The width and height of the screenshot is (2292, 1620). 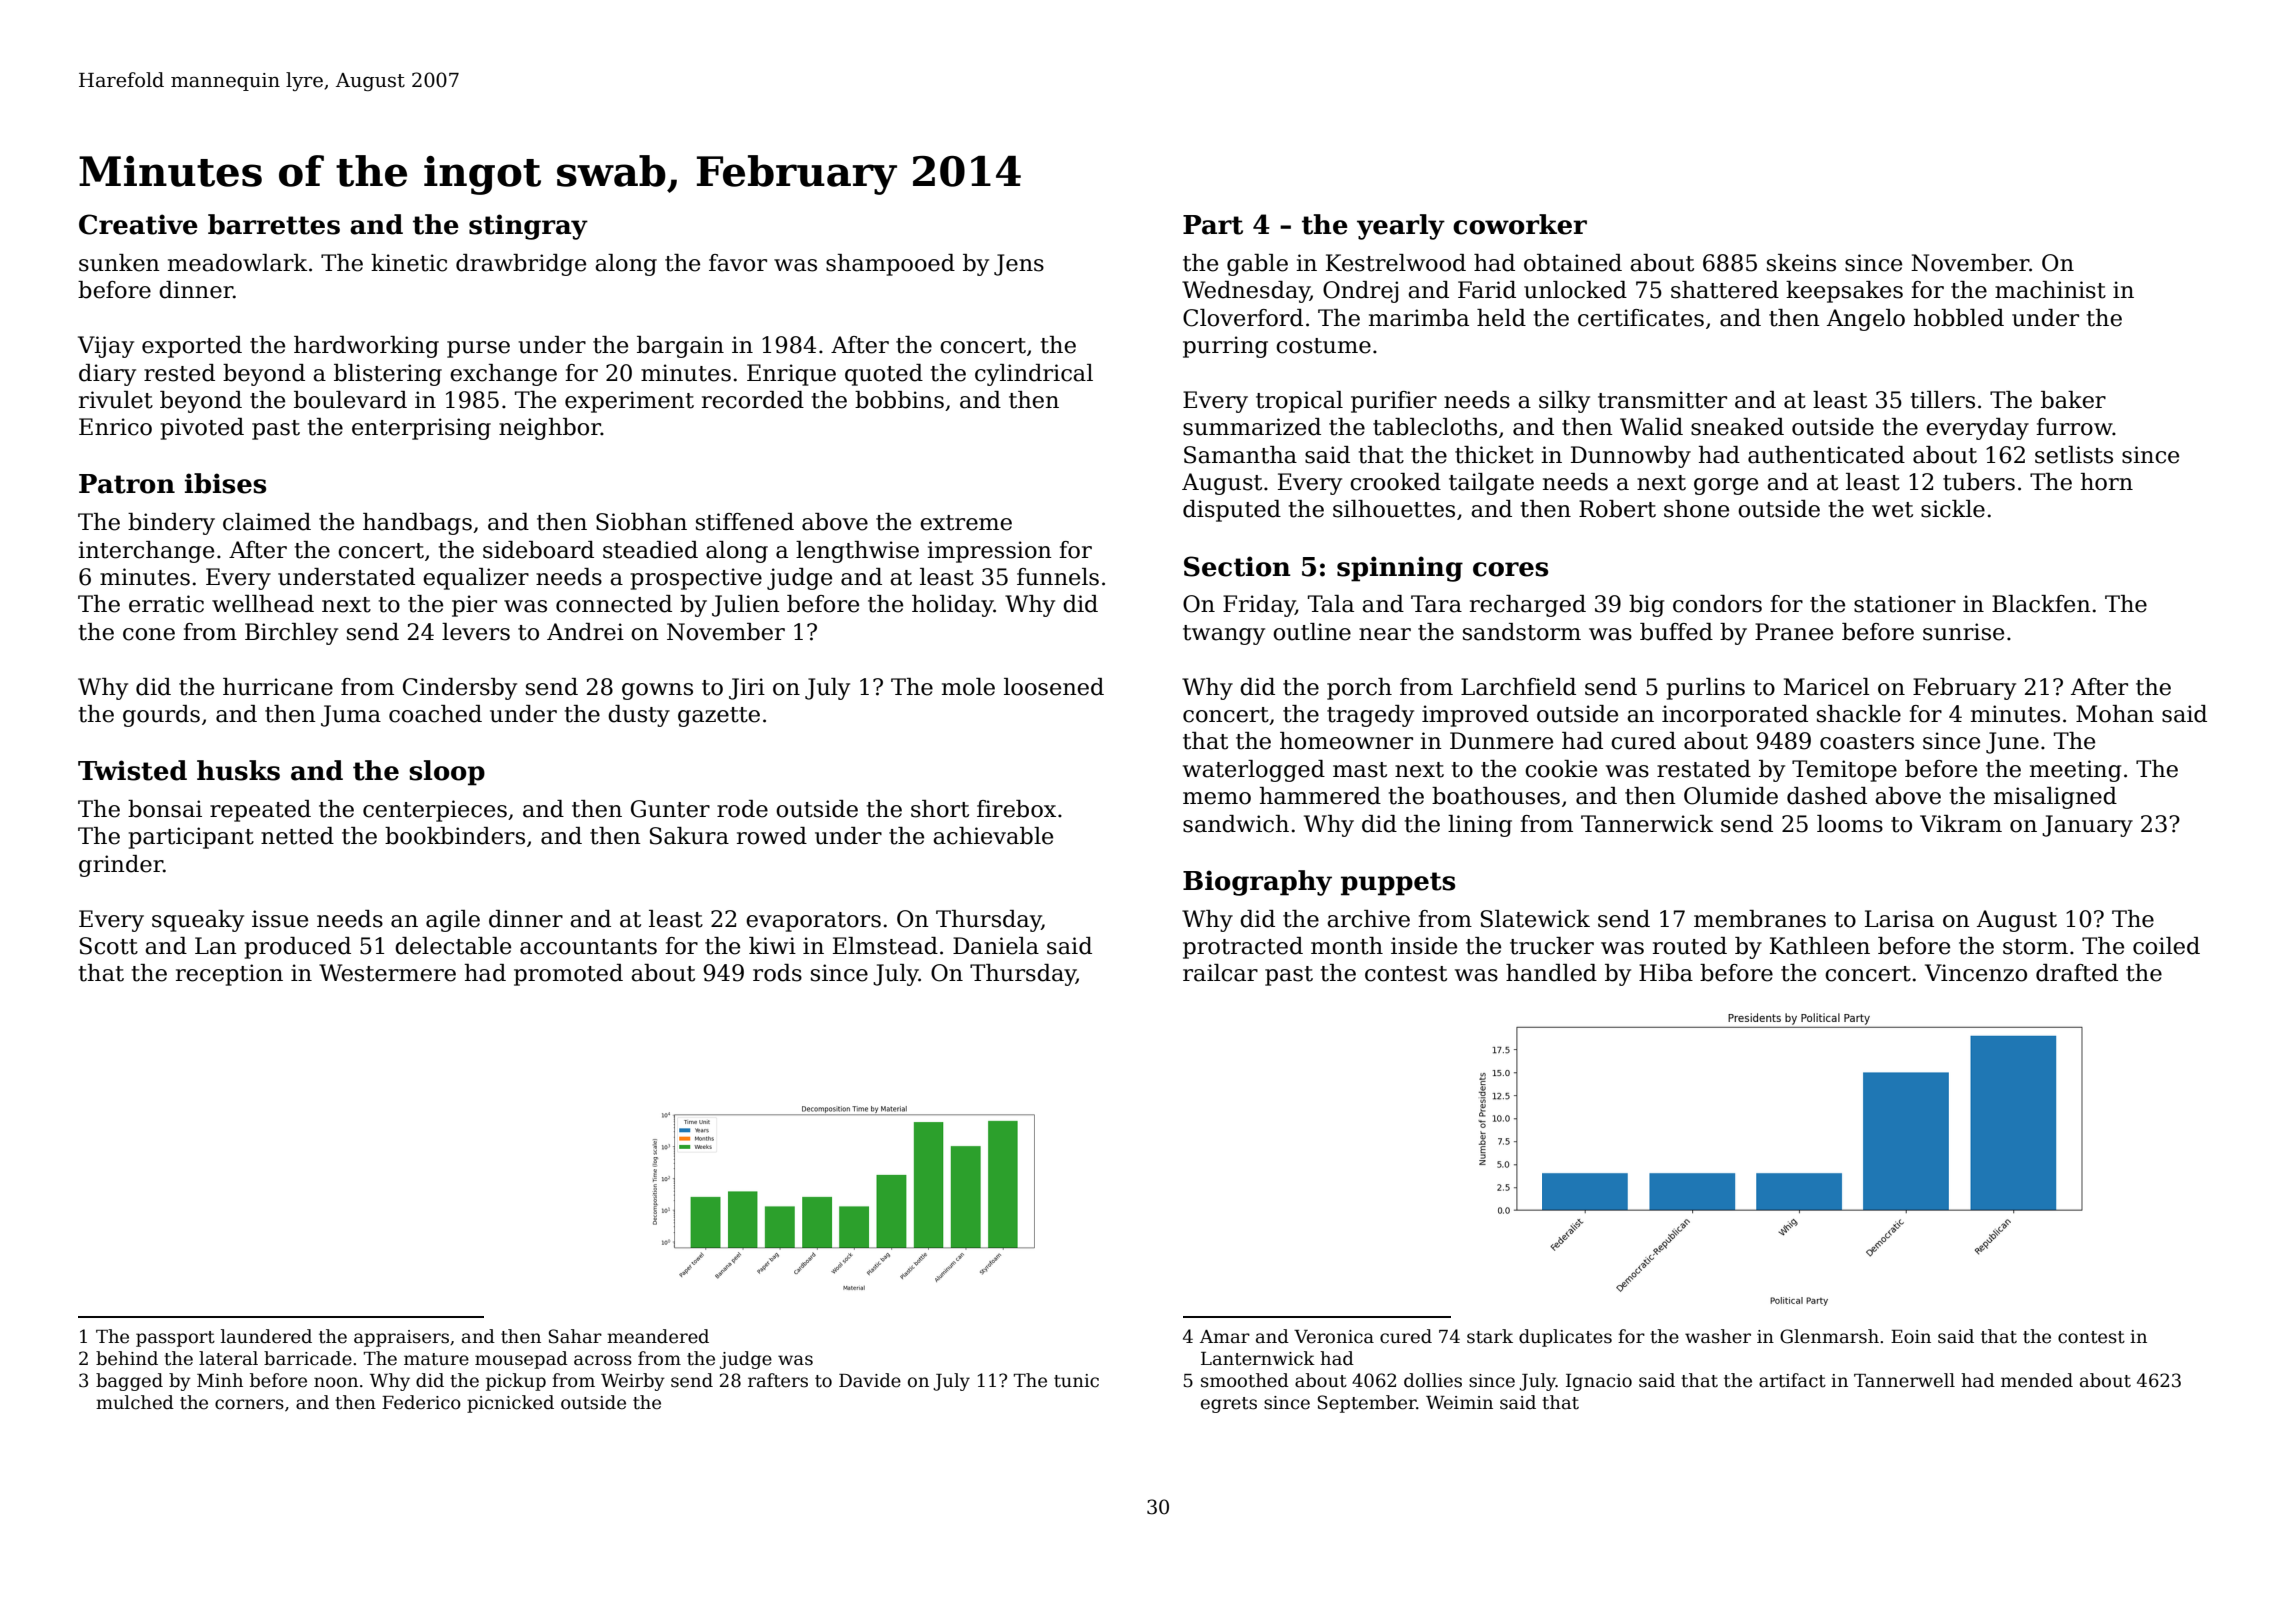 I want to click on washer, so click(x=1718, y=1336).
